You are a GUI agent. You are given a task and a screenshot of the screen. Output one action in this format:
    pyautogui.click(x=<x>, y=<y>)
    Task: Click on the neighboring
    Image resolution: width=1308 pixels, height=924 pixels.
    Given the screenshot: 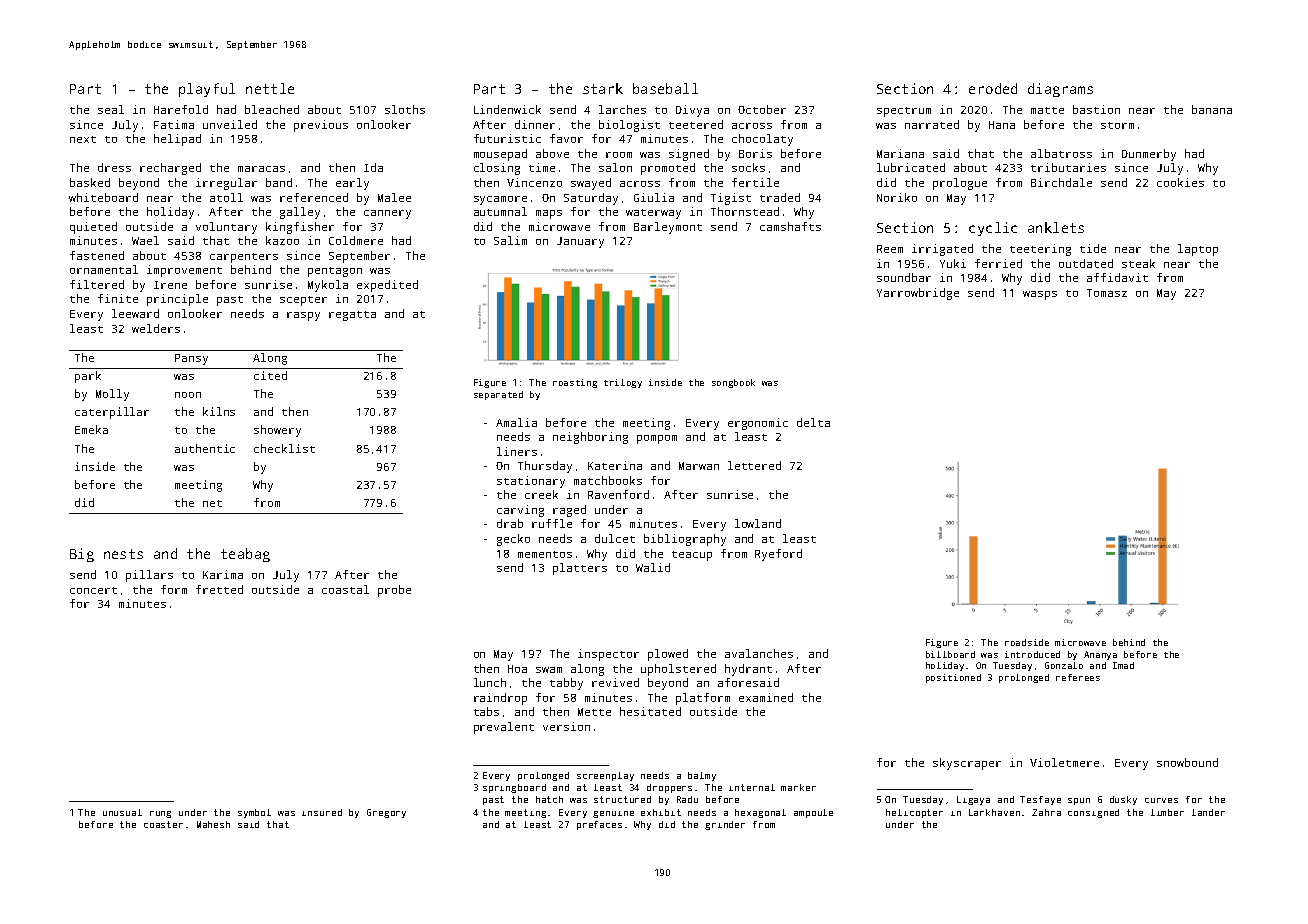 What is the action you would take?
    pyautogui.click(x=590, y=438)
